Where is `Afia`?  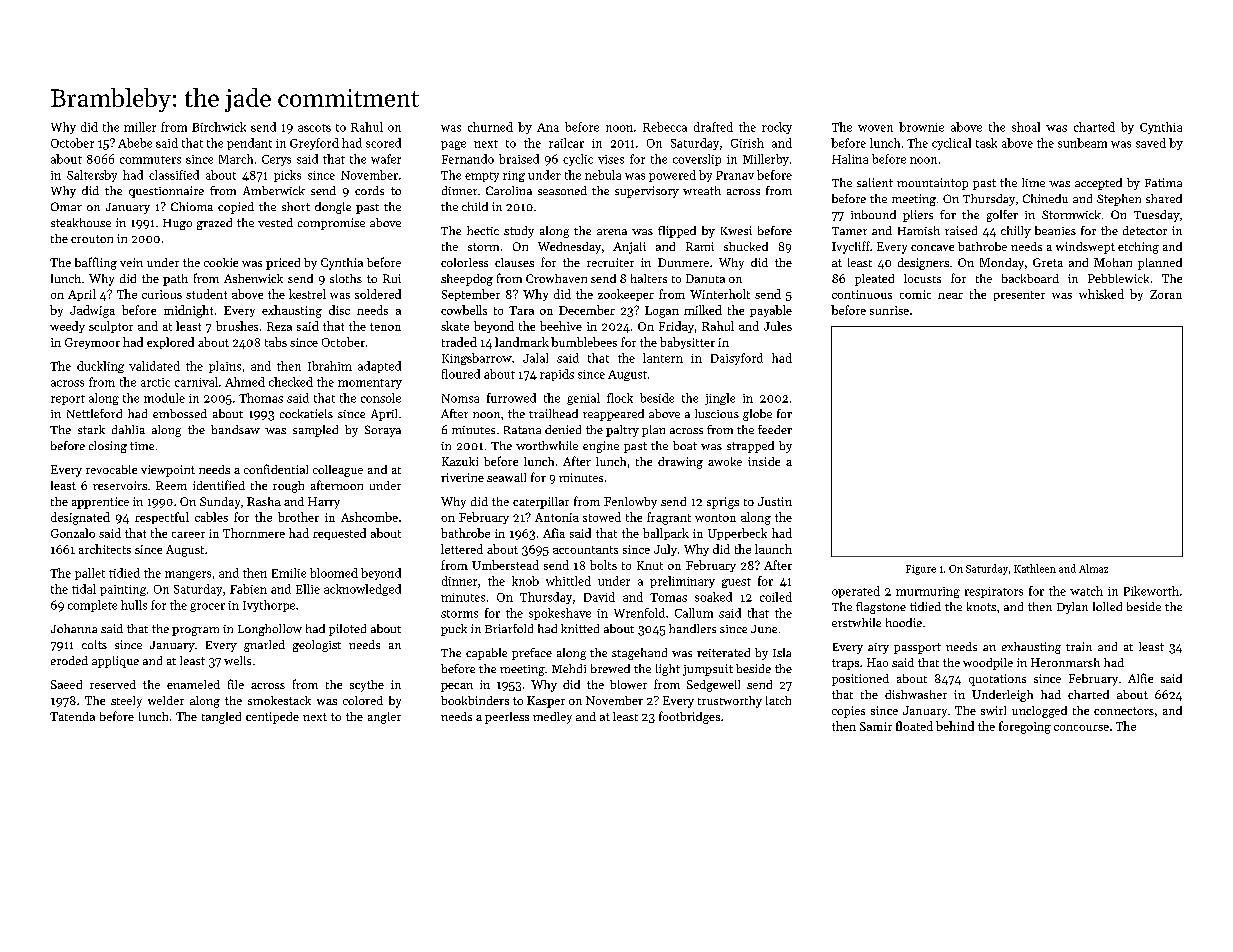 Afia is located at coordinates (554, 533).
